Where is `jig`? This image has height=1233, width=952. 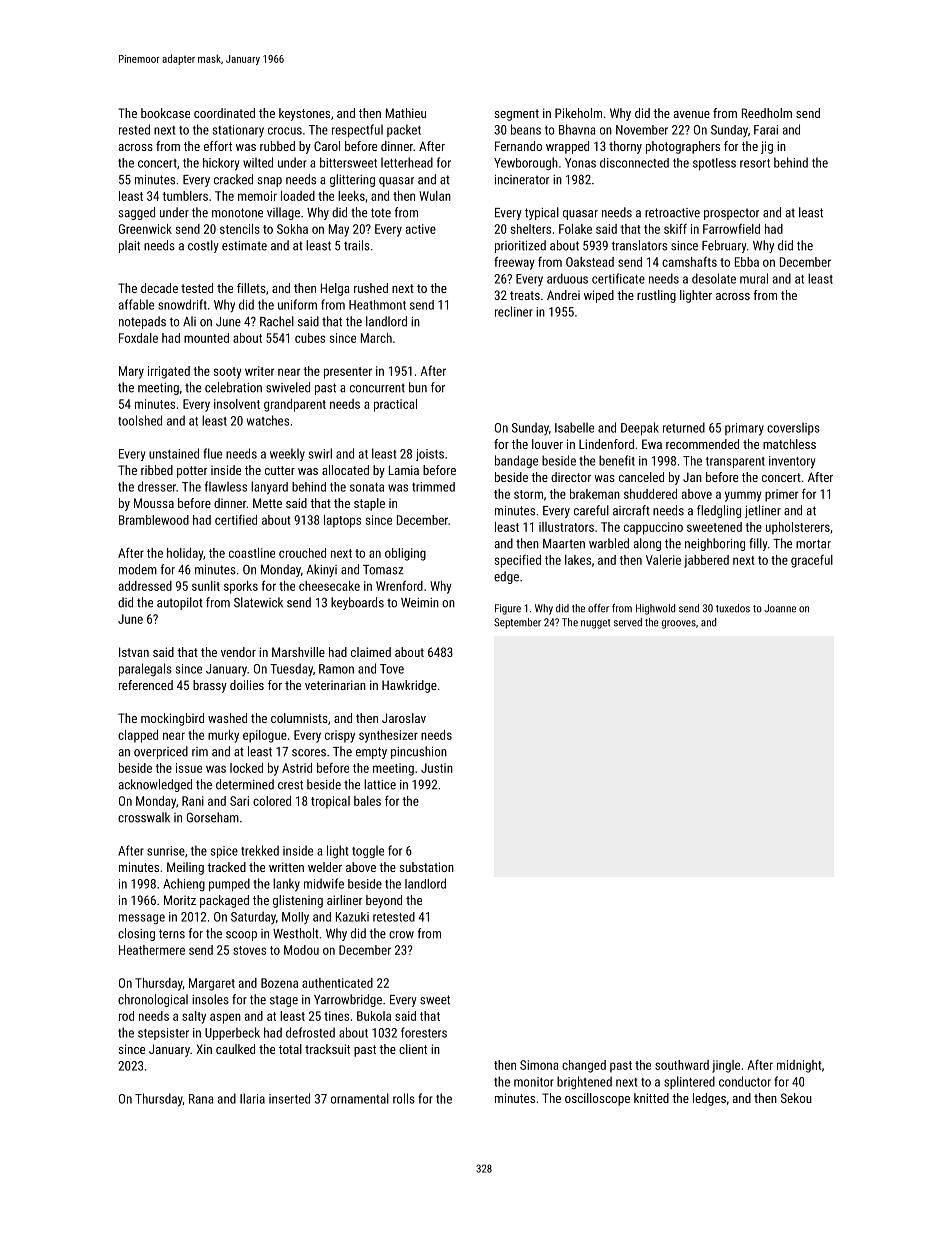 jig is located at coordinates (767, 147).
